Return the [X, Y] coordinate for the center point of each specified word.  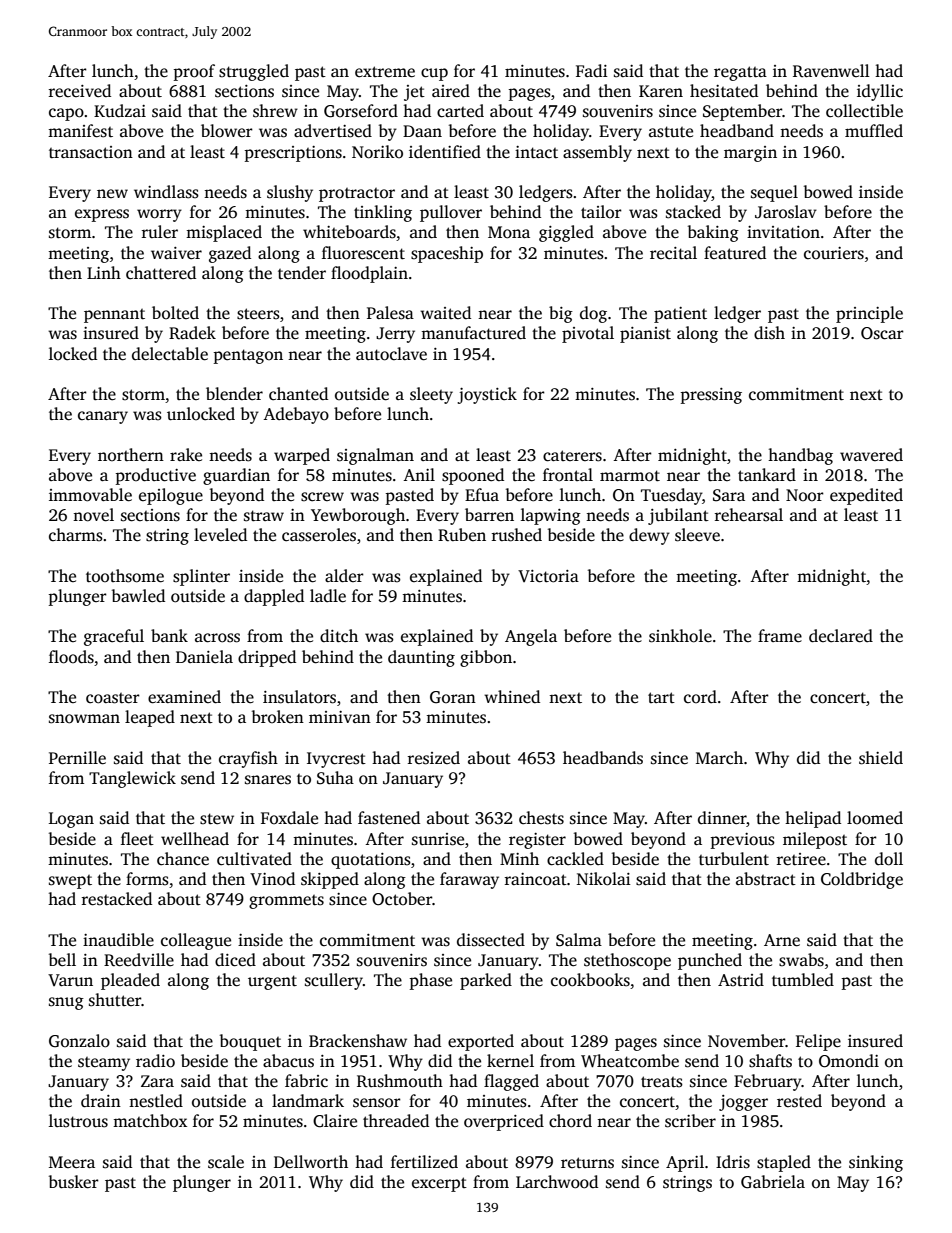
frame [780, 636]
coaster [113, 698]
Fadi [592, 70]
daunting [421, 658]
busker [74, 1182]
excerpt [439, 1184]
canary [103, 417]
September [742, 112]
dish [769, 333]
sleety [431, 395]
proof [194, 72]
